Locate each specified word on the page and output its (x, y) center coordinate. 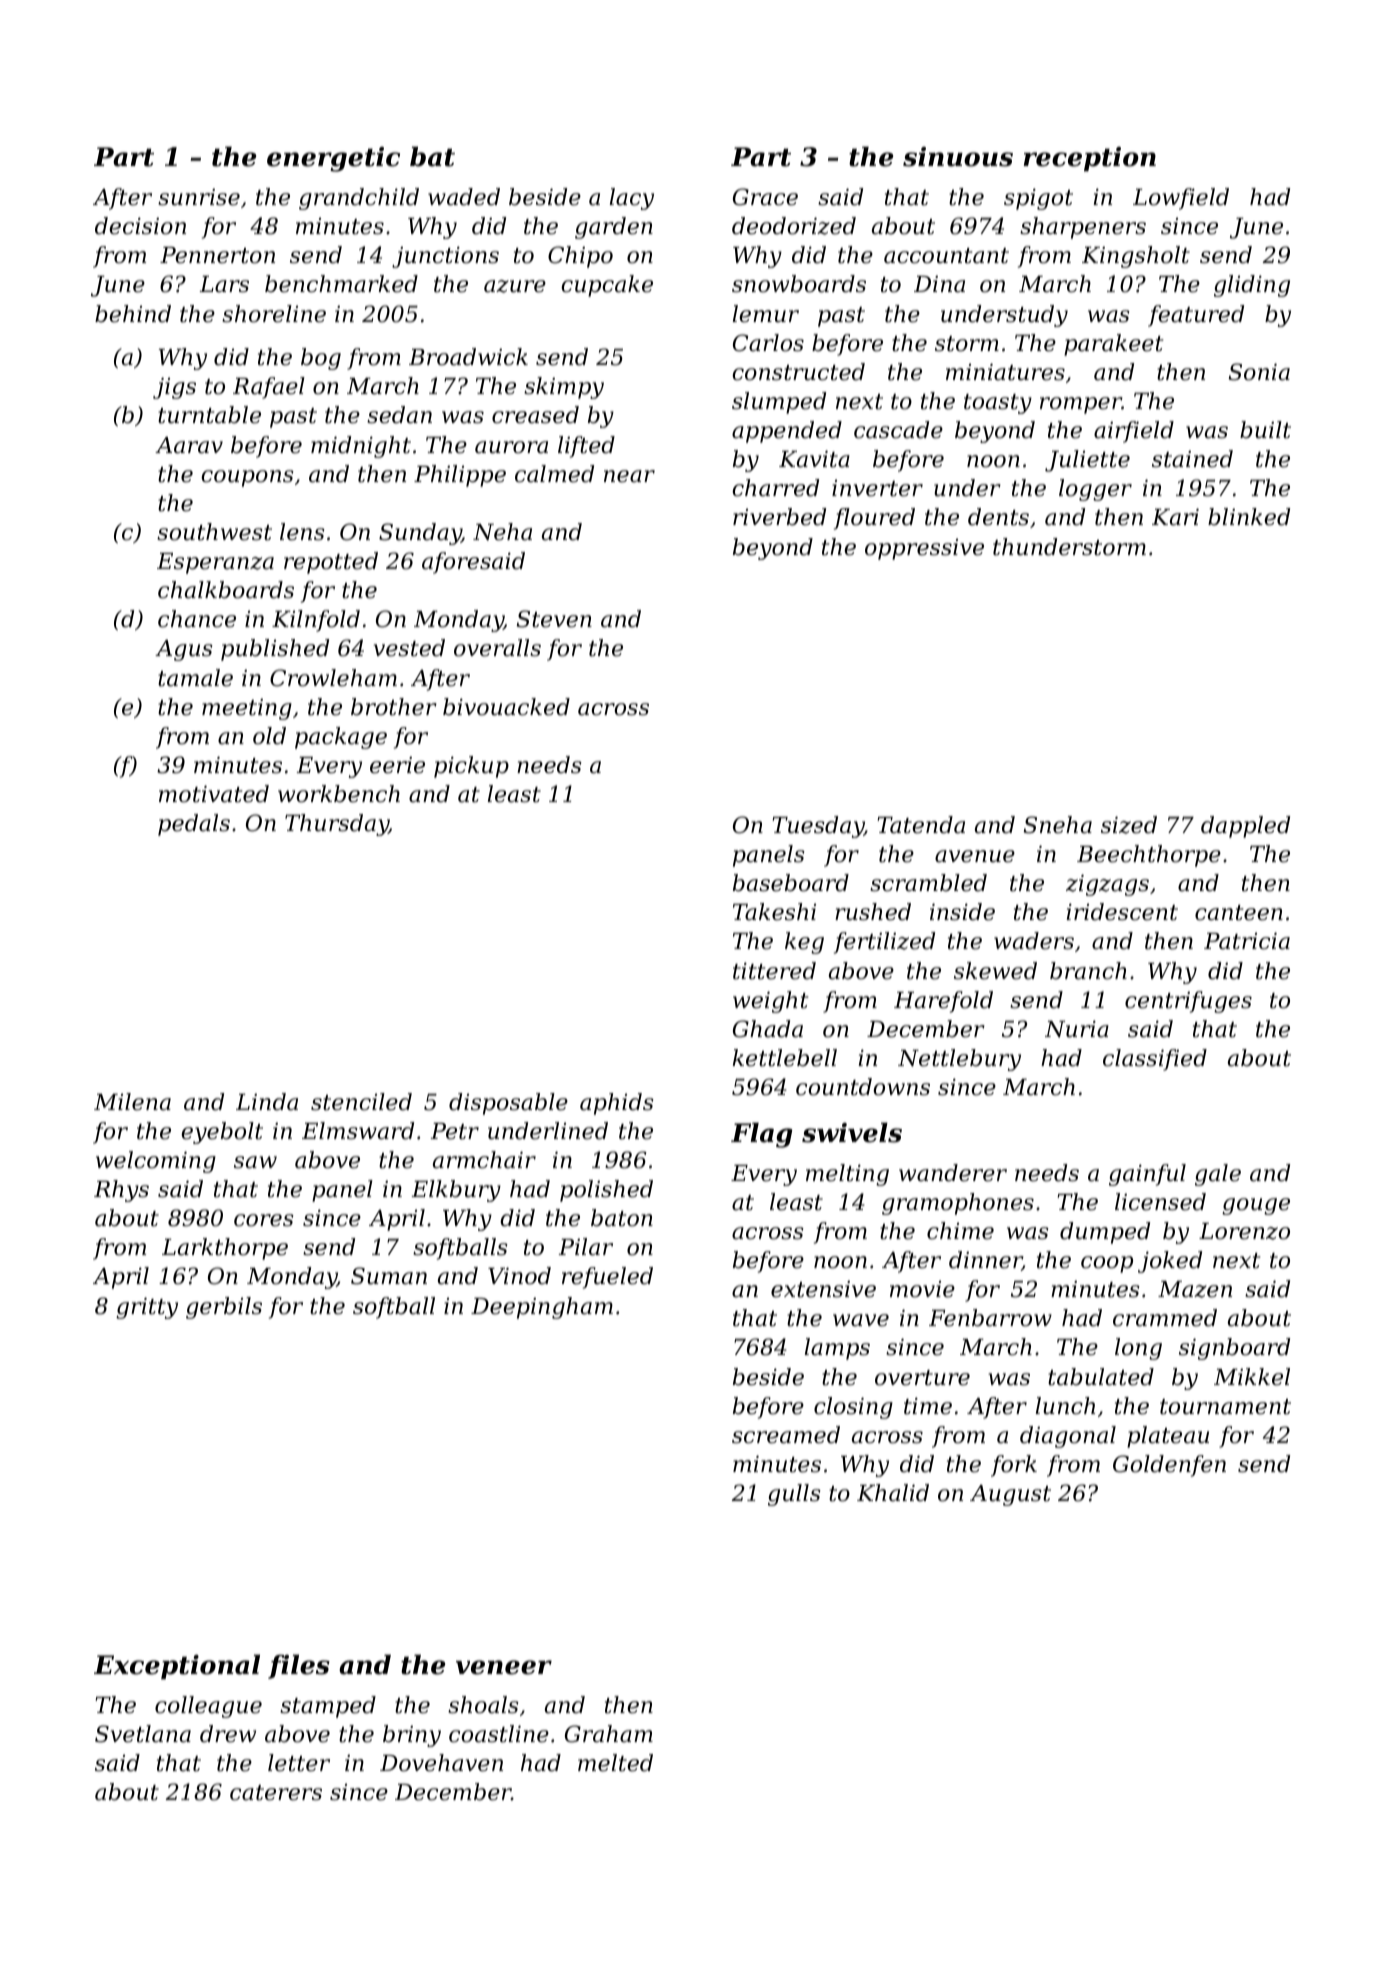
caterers (276, 1793)
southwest (214, 532)
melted (615, 1763)
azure (515, 286)
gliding (1252, 286)
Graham (609, 1734)
